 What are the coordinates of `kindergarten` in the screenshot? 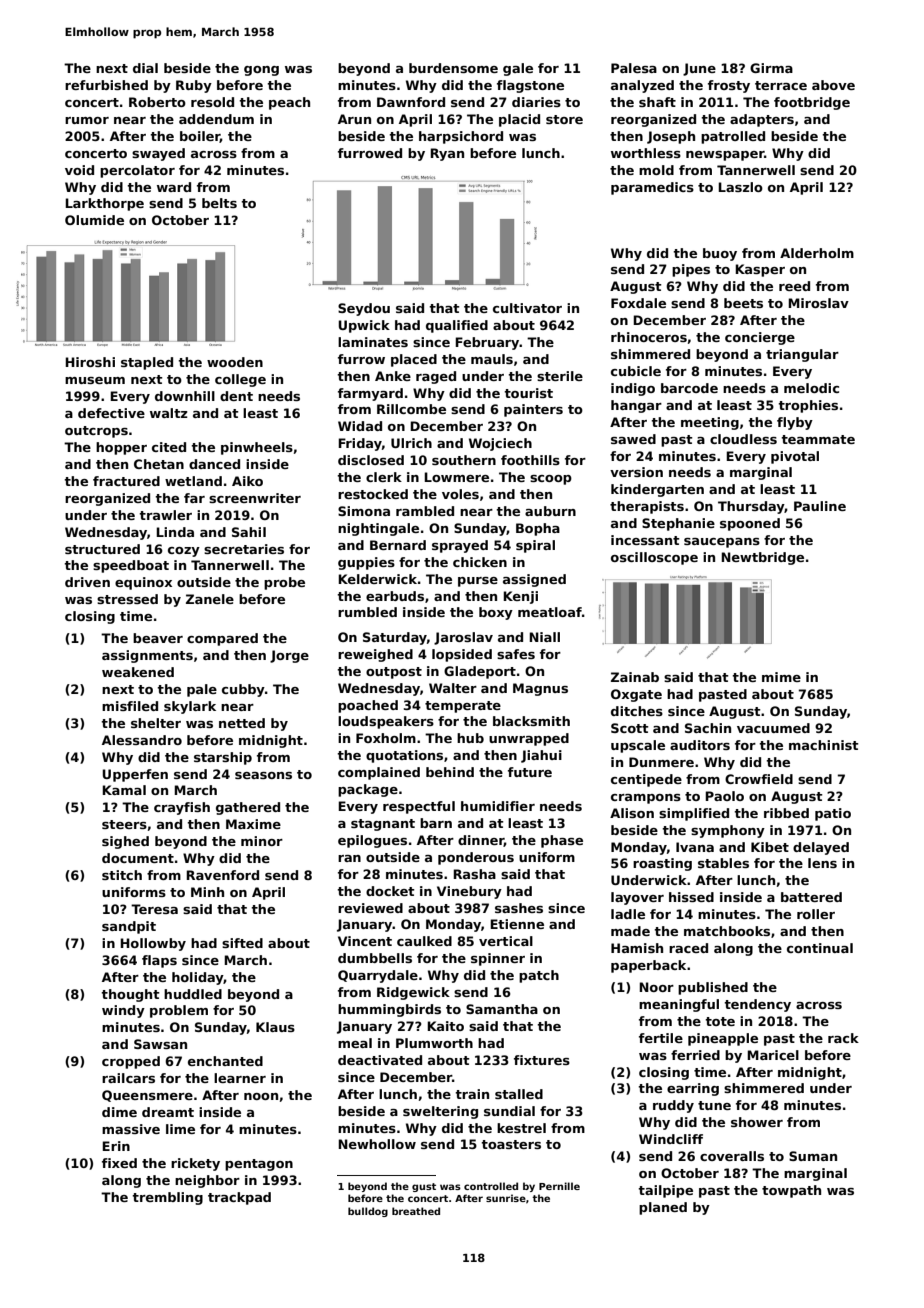 It's located at (657, 490).
